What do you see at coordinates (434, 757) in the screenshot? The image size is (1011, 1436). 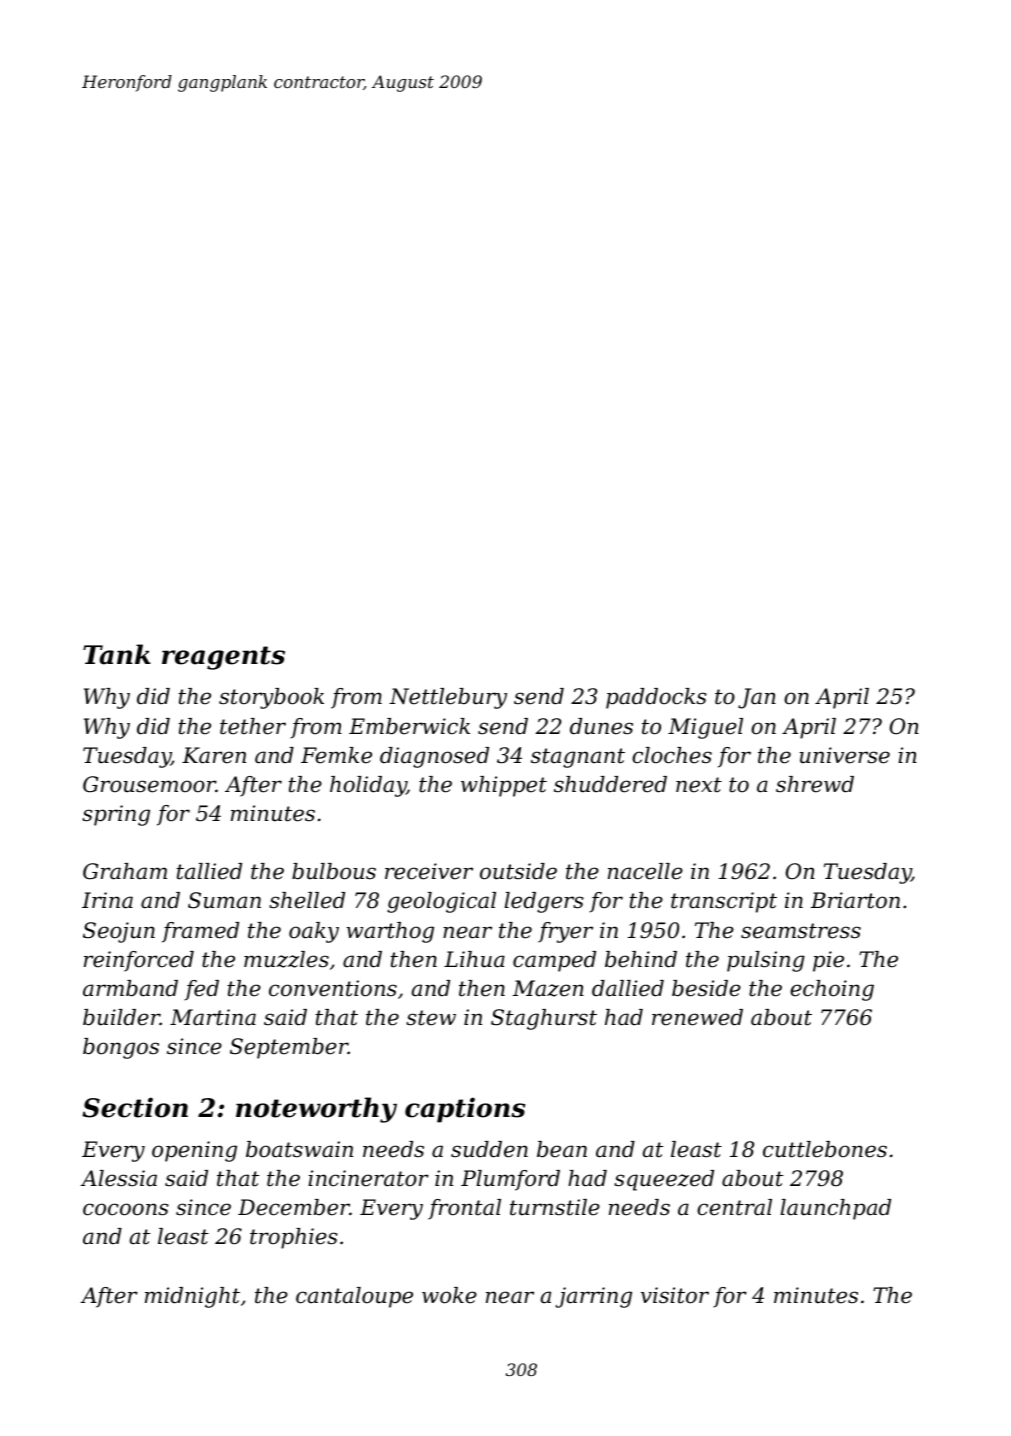 I see `diagnosed` at bounding box center [434, 757].
